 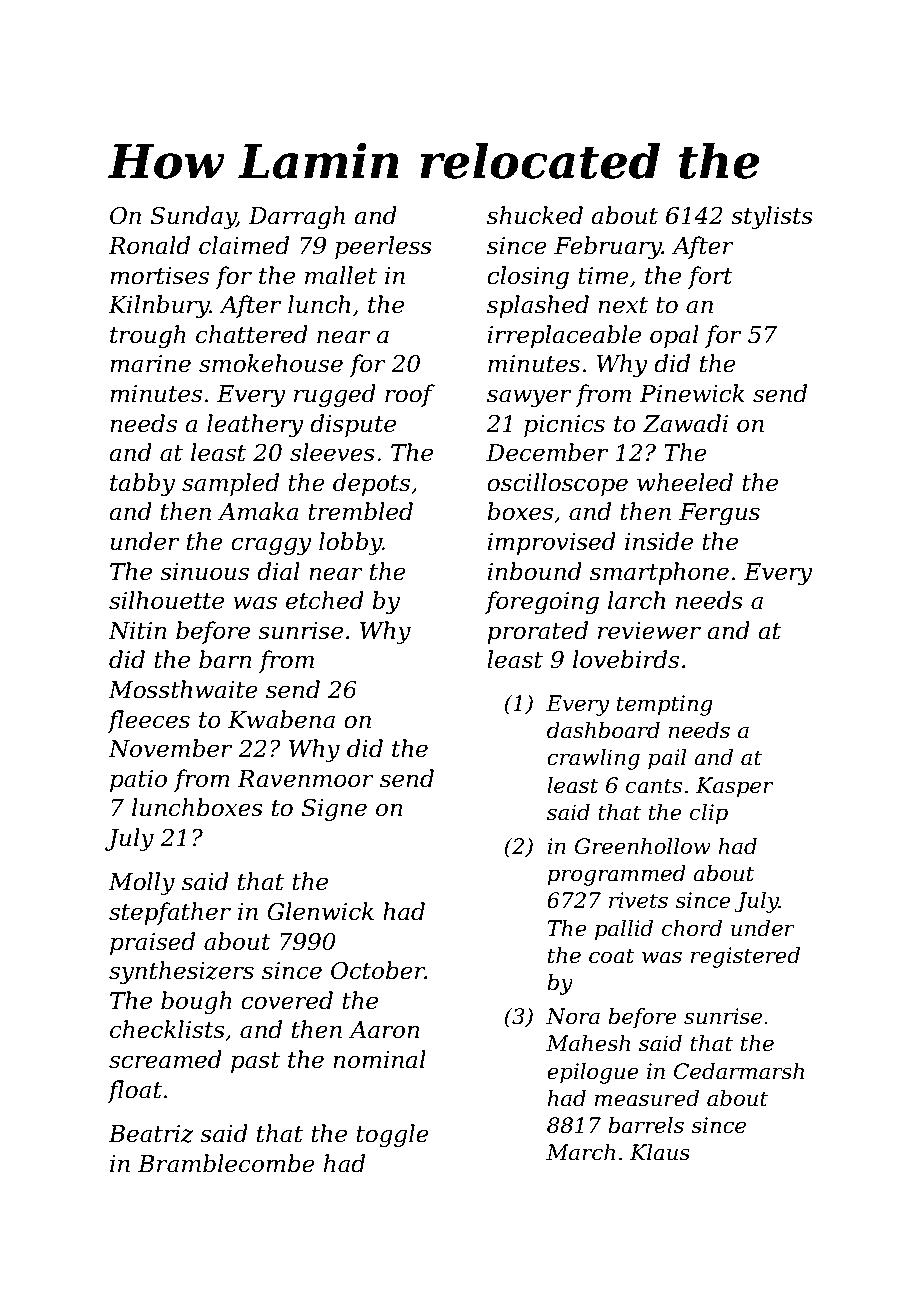 What do you see at coordinates (685, 482) in the screenshot?
I see `wheeled` at bounding box center [685, 482].
